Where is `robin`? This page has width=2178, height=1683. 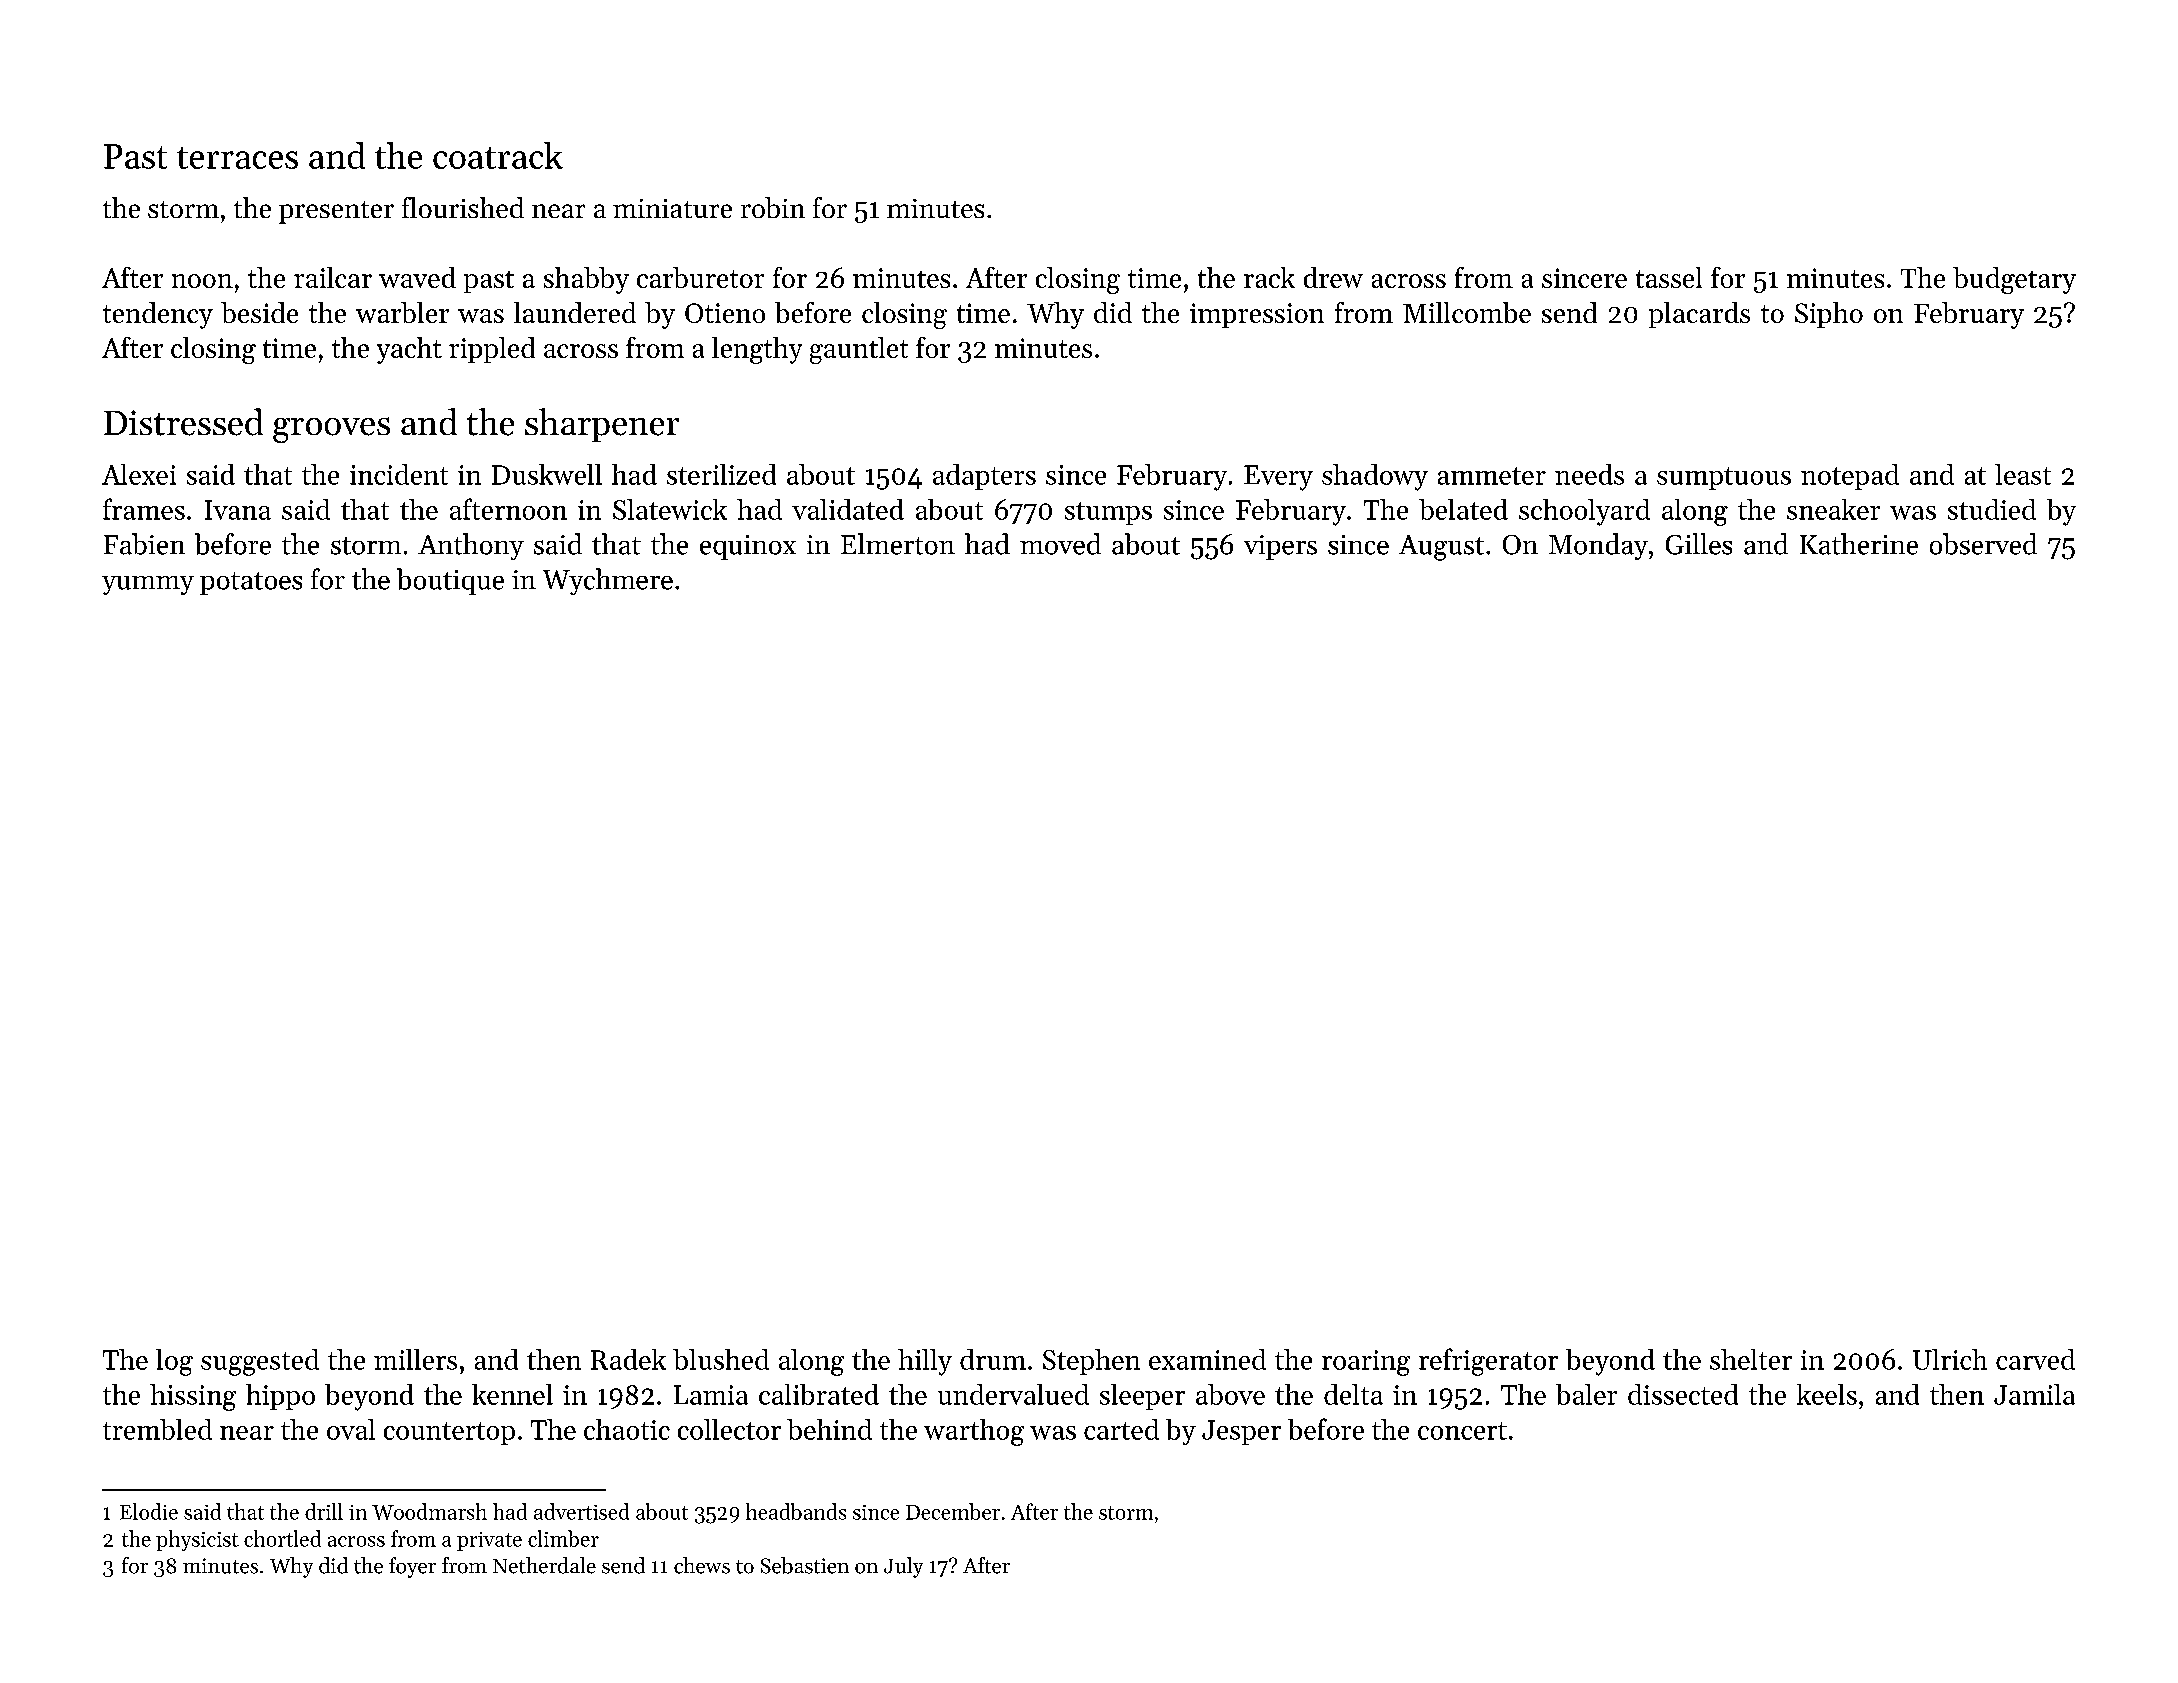 robin is located at coordinates (773, 207).
